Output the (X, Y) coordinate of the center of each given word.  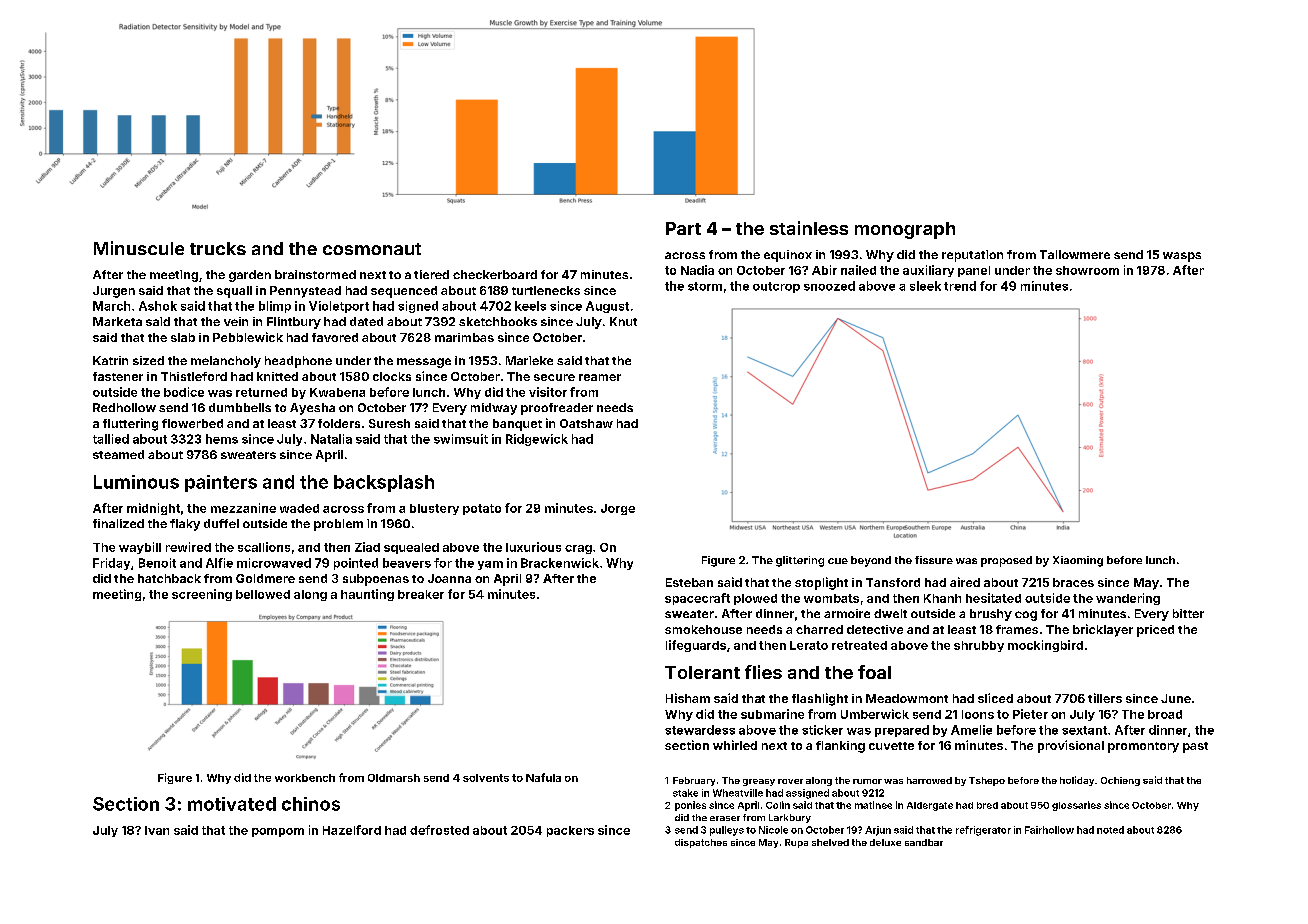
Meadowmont (907, 698)
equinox (788, 256)
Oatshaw (586, 423)
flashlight (820, 699)
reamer (600, 377)
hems (222, 439)
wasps (1182, 257)
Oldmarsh (394, 778)
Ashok (158, 306)
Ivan (157, 830)
